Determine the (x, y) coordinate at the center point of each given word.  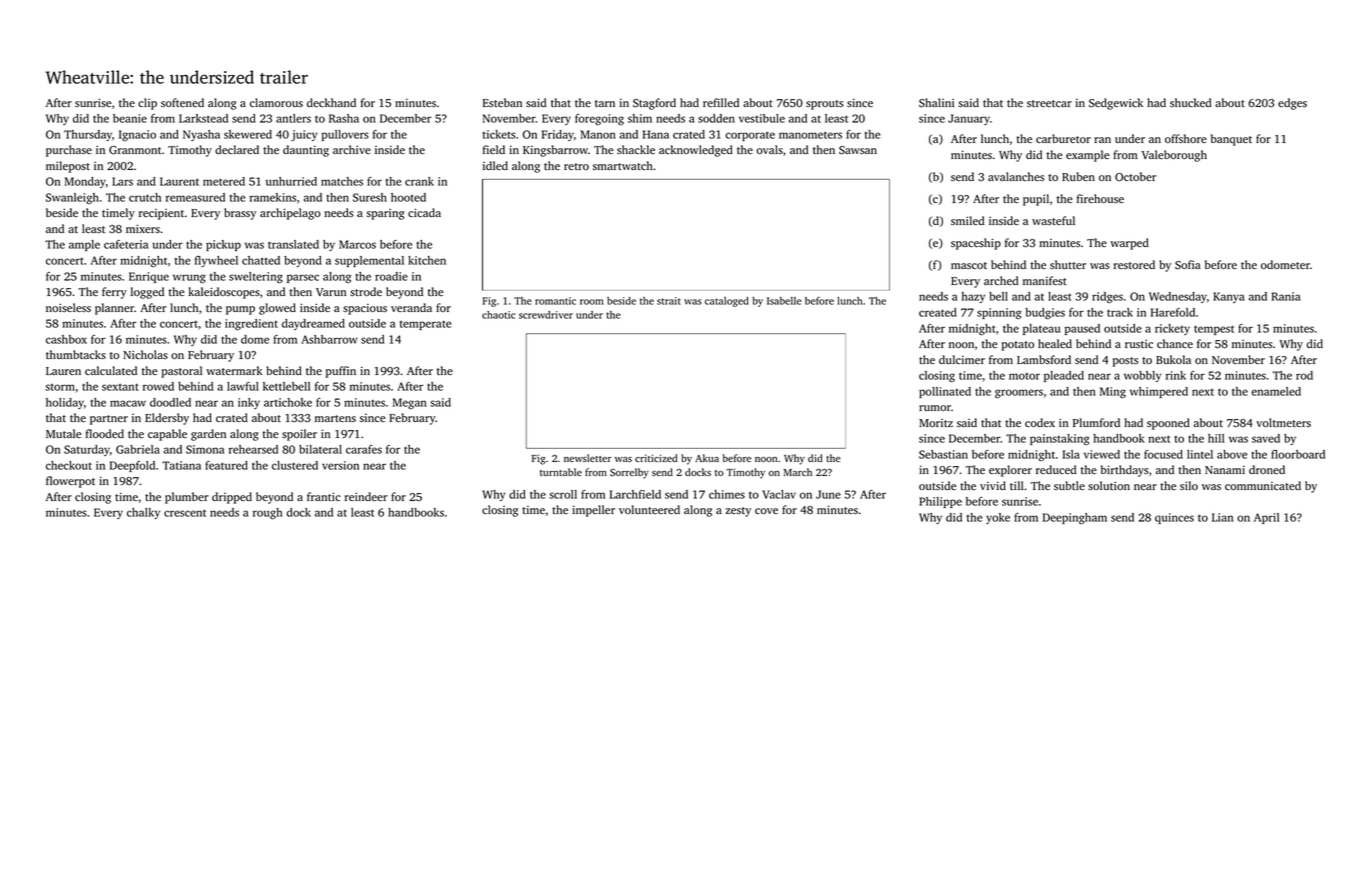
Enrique (149, 277)
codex (1040, 422)
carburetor (1063, 138)
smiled (968, 220)
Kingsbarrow (555, 151)
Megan (410, 404)
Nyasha (201, 135)
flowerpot (70, 482)
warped (1129, 244)
